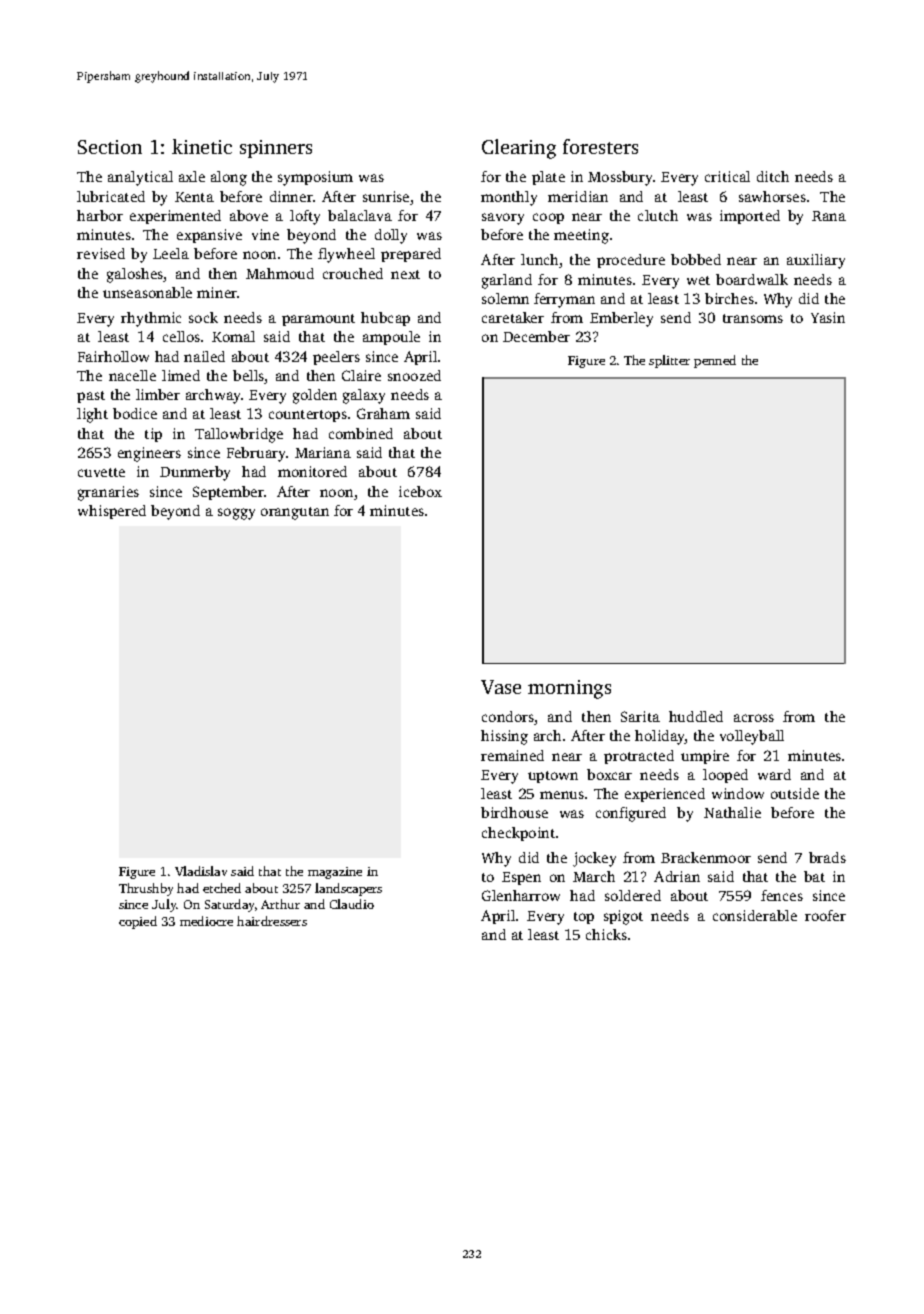 This screenshot has width=924, height=1314. What do you see at coordinates (110, 147) in the screenshot?
I see `Section` at bounding box center [110, 147].
